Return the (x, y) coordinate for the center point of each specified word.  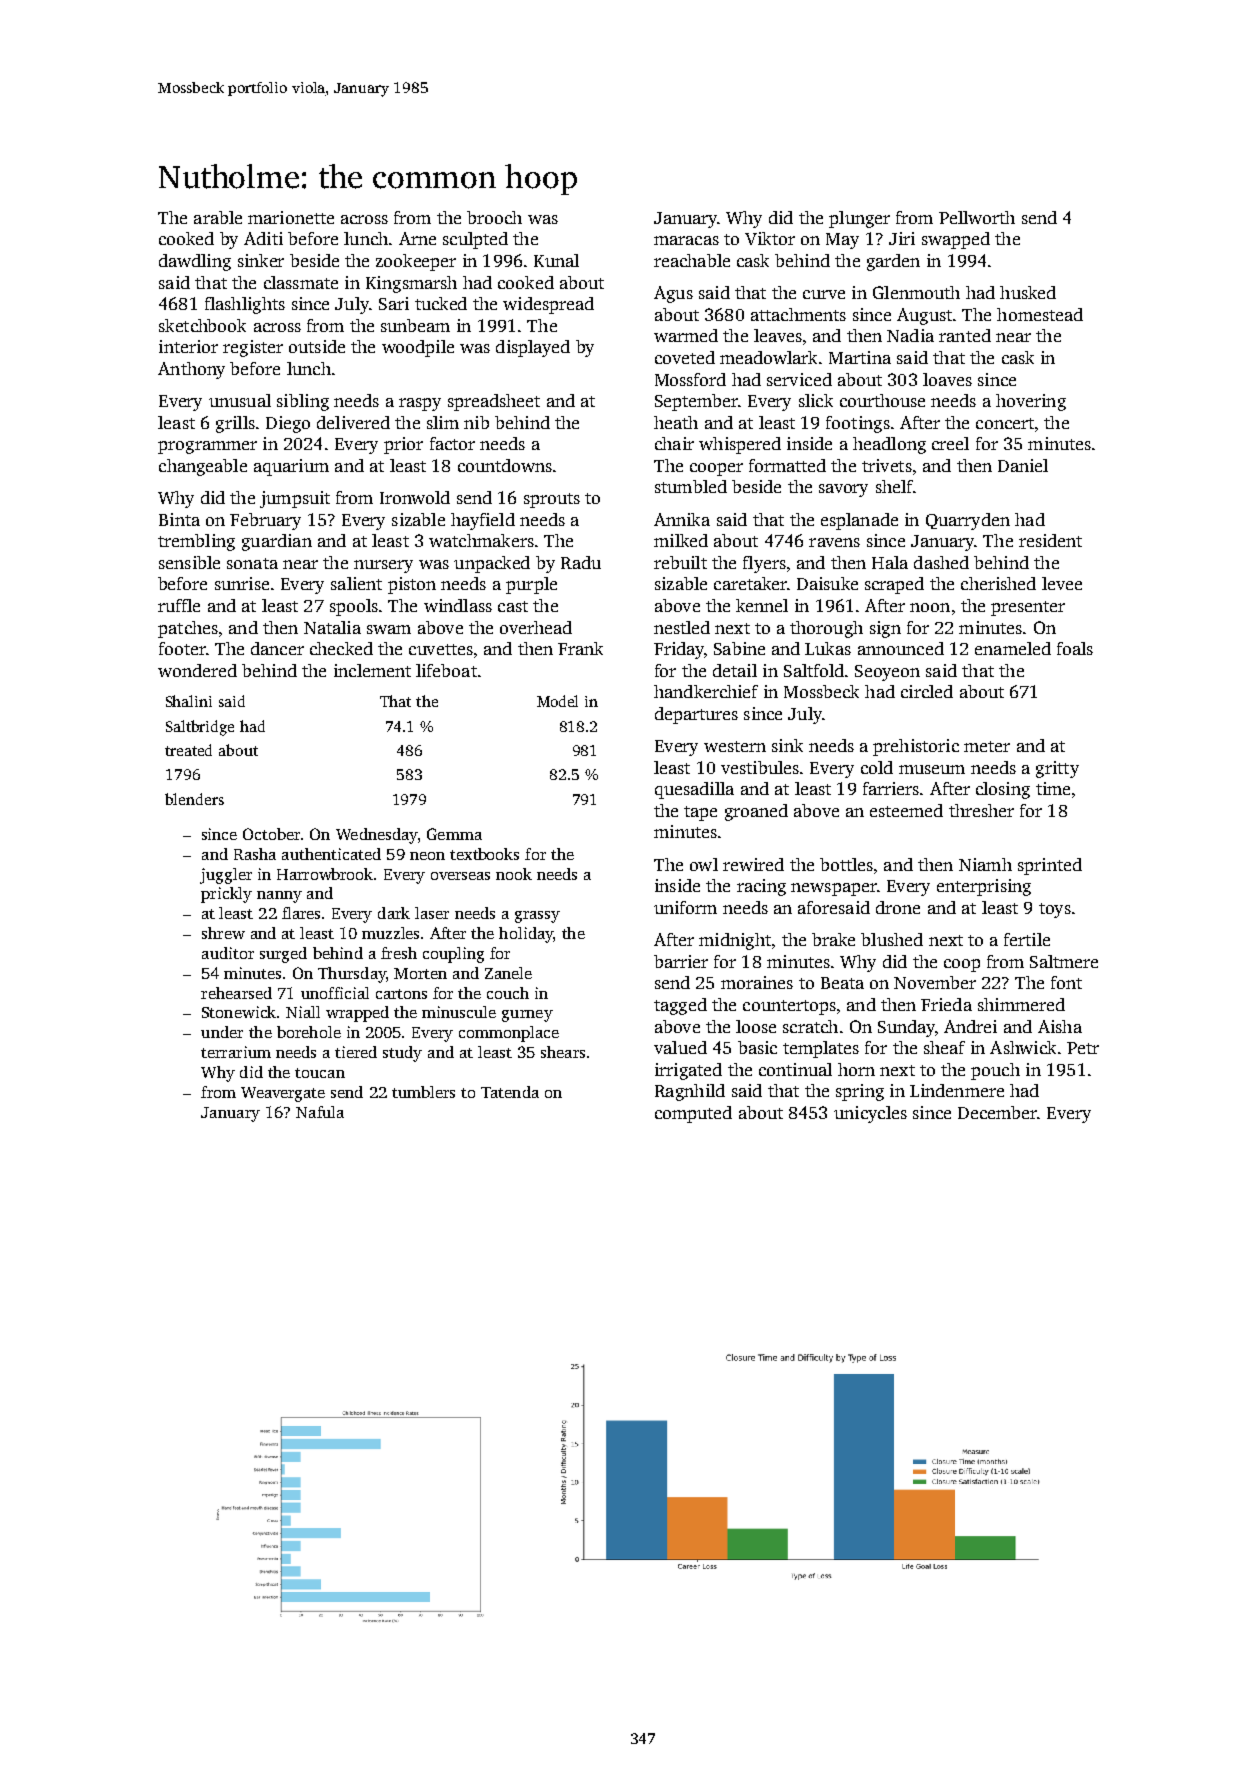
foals (1075, 648)
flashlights (245, 305)
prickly (226, 895)
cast (513, 606)
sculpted (475, 240)
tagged (680, 1006)
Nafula (320, 1112)
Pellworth (977, 217)
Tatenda (510, 1092)
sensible (189, 562)
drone (898, 907)
